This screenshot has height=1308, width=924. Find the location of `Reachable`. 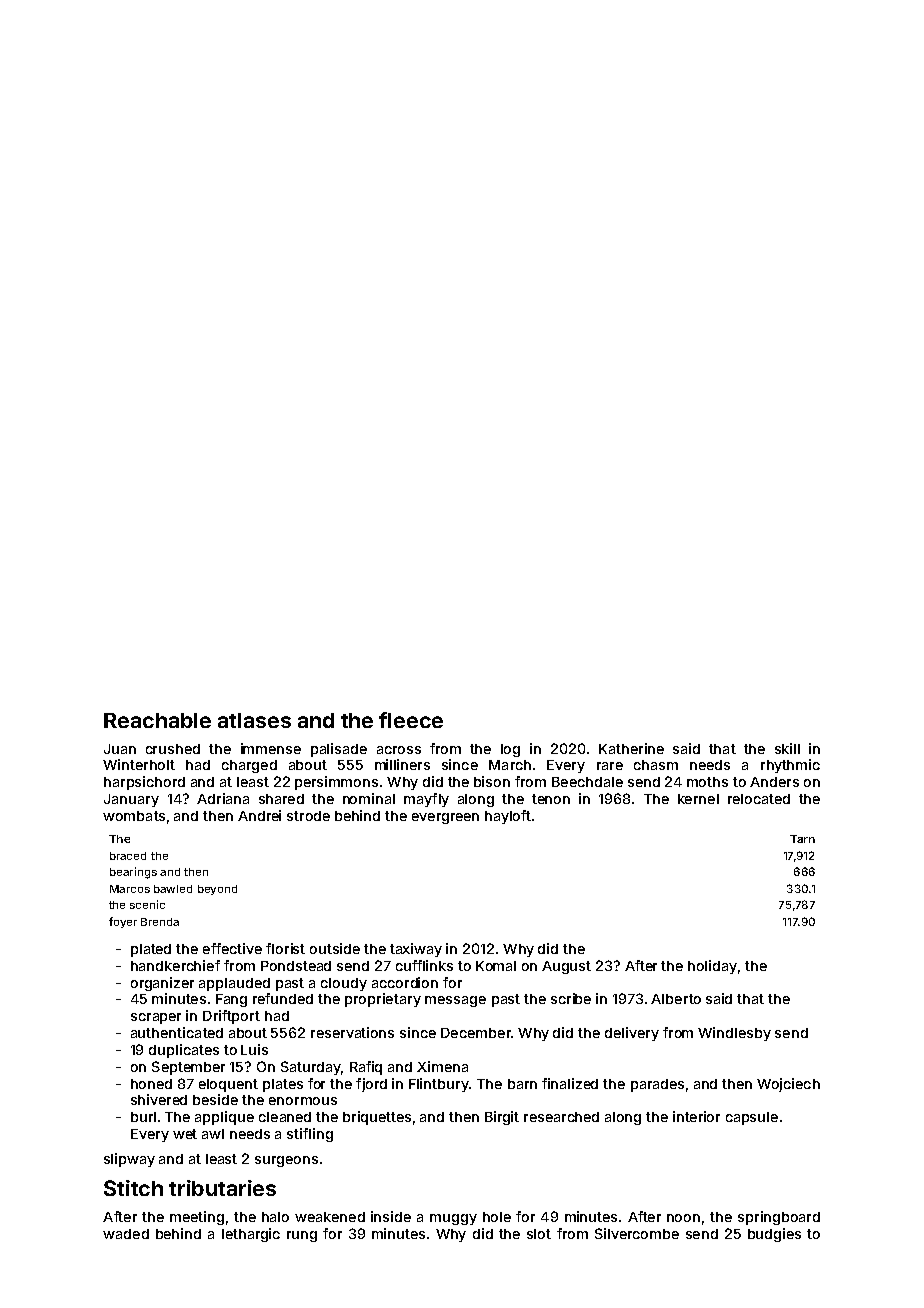

Reachable is located at coordinates (157, 720).
